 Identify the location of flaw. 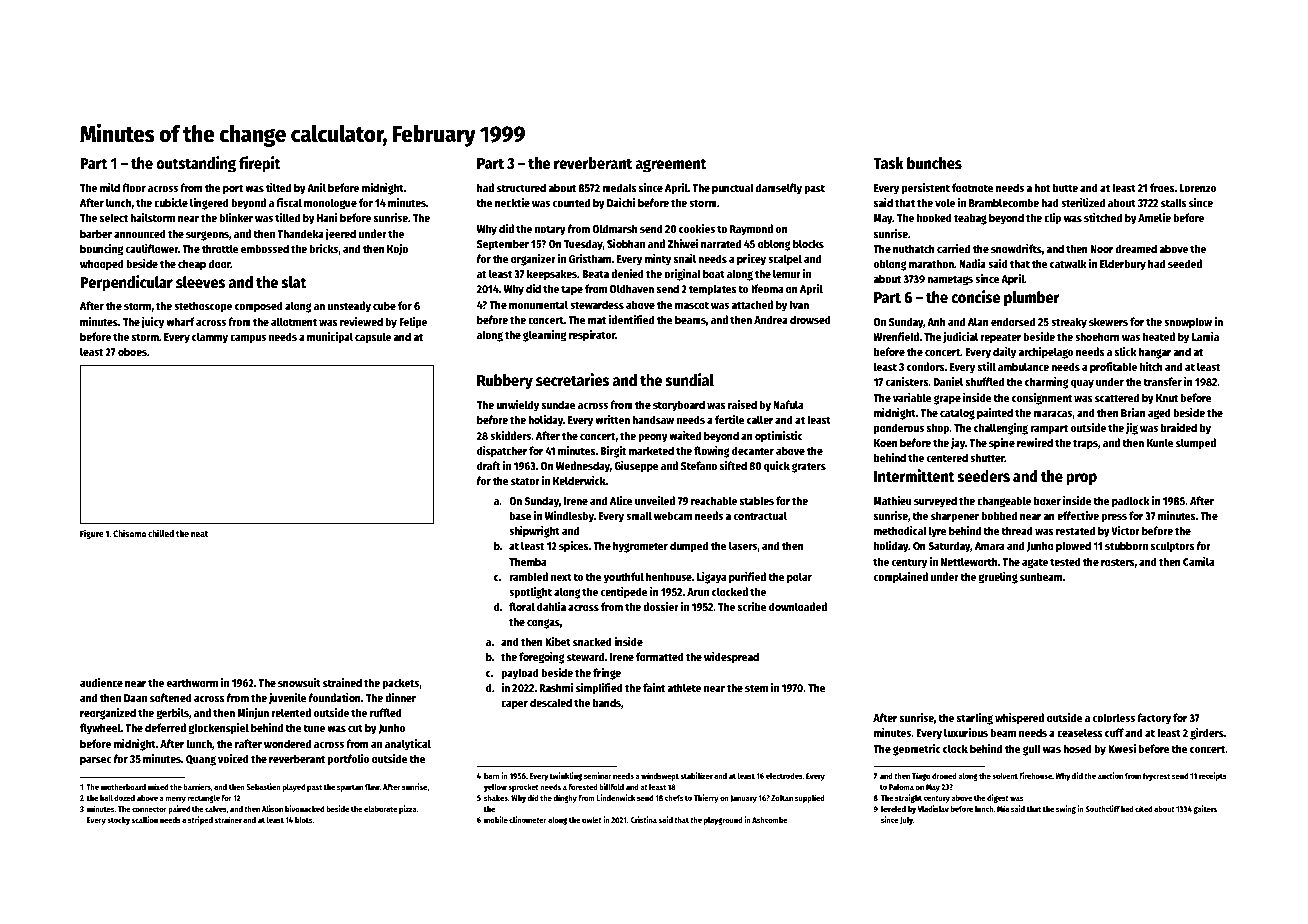
(372, 787).
